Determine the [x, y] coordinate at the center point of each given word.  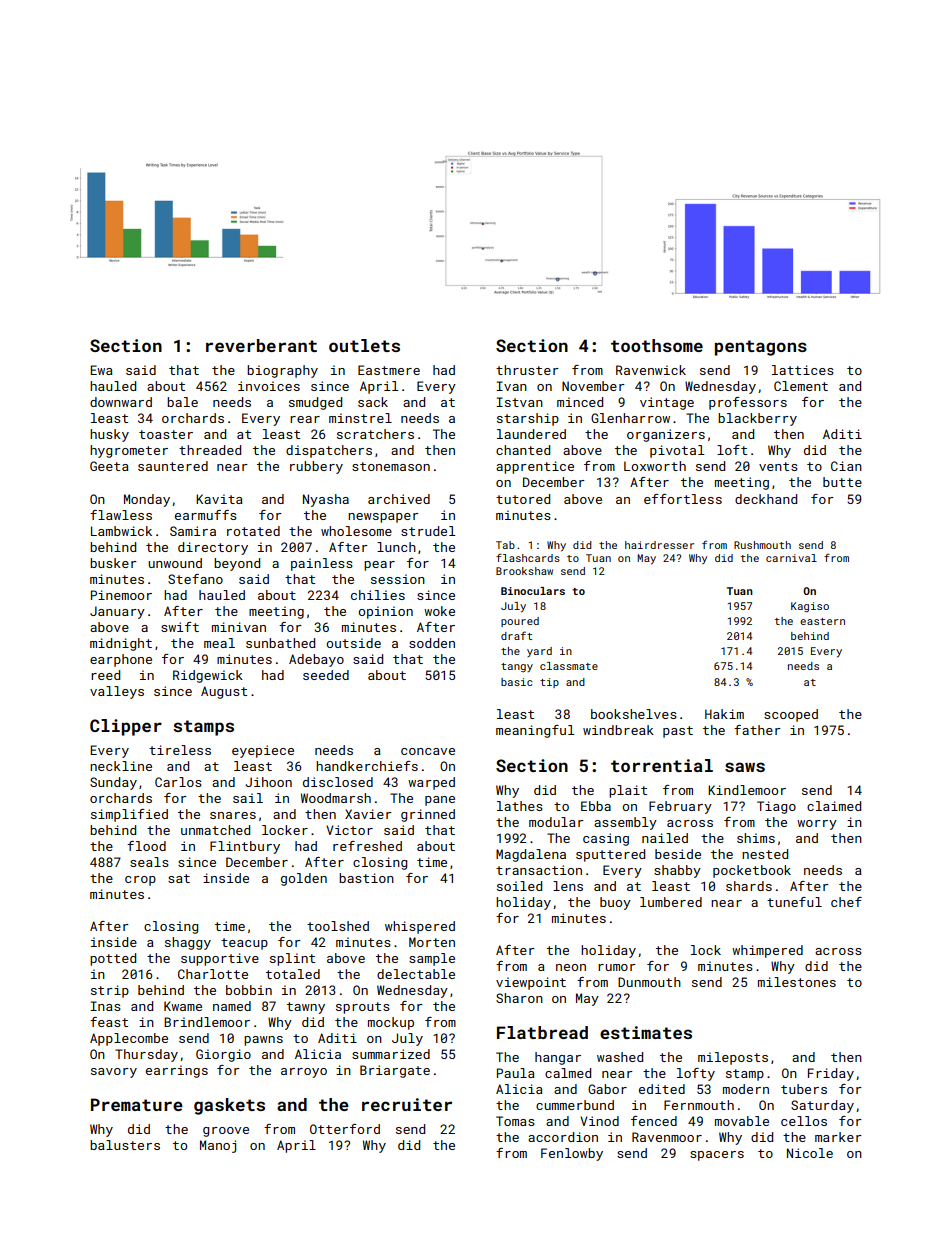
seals [149, 862]
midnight [121, 644]
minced [580, 402]
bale [182, 402]
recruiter [407, 1104]
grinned [428, 815]
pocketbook [752, 871]
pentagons [761, 348]
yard [539, 652]
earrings [177, 1071]
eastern [822, 621]
